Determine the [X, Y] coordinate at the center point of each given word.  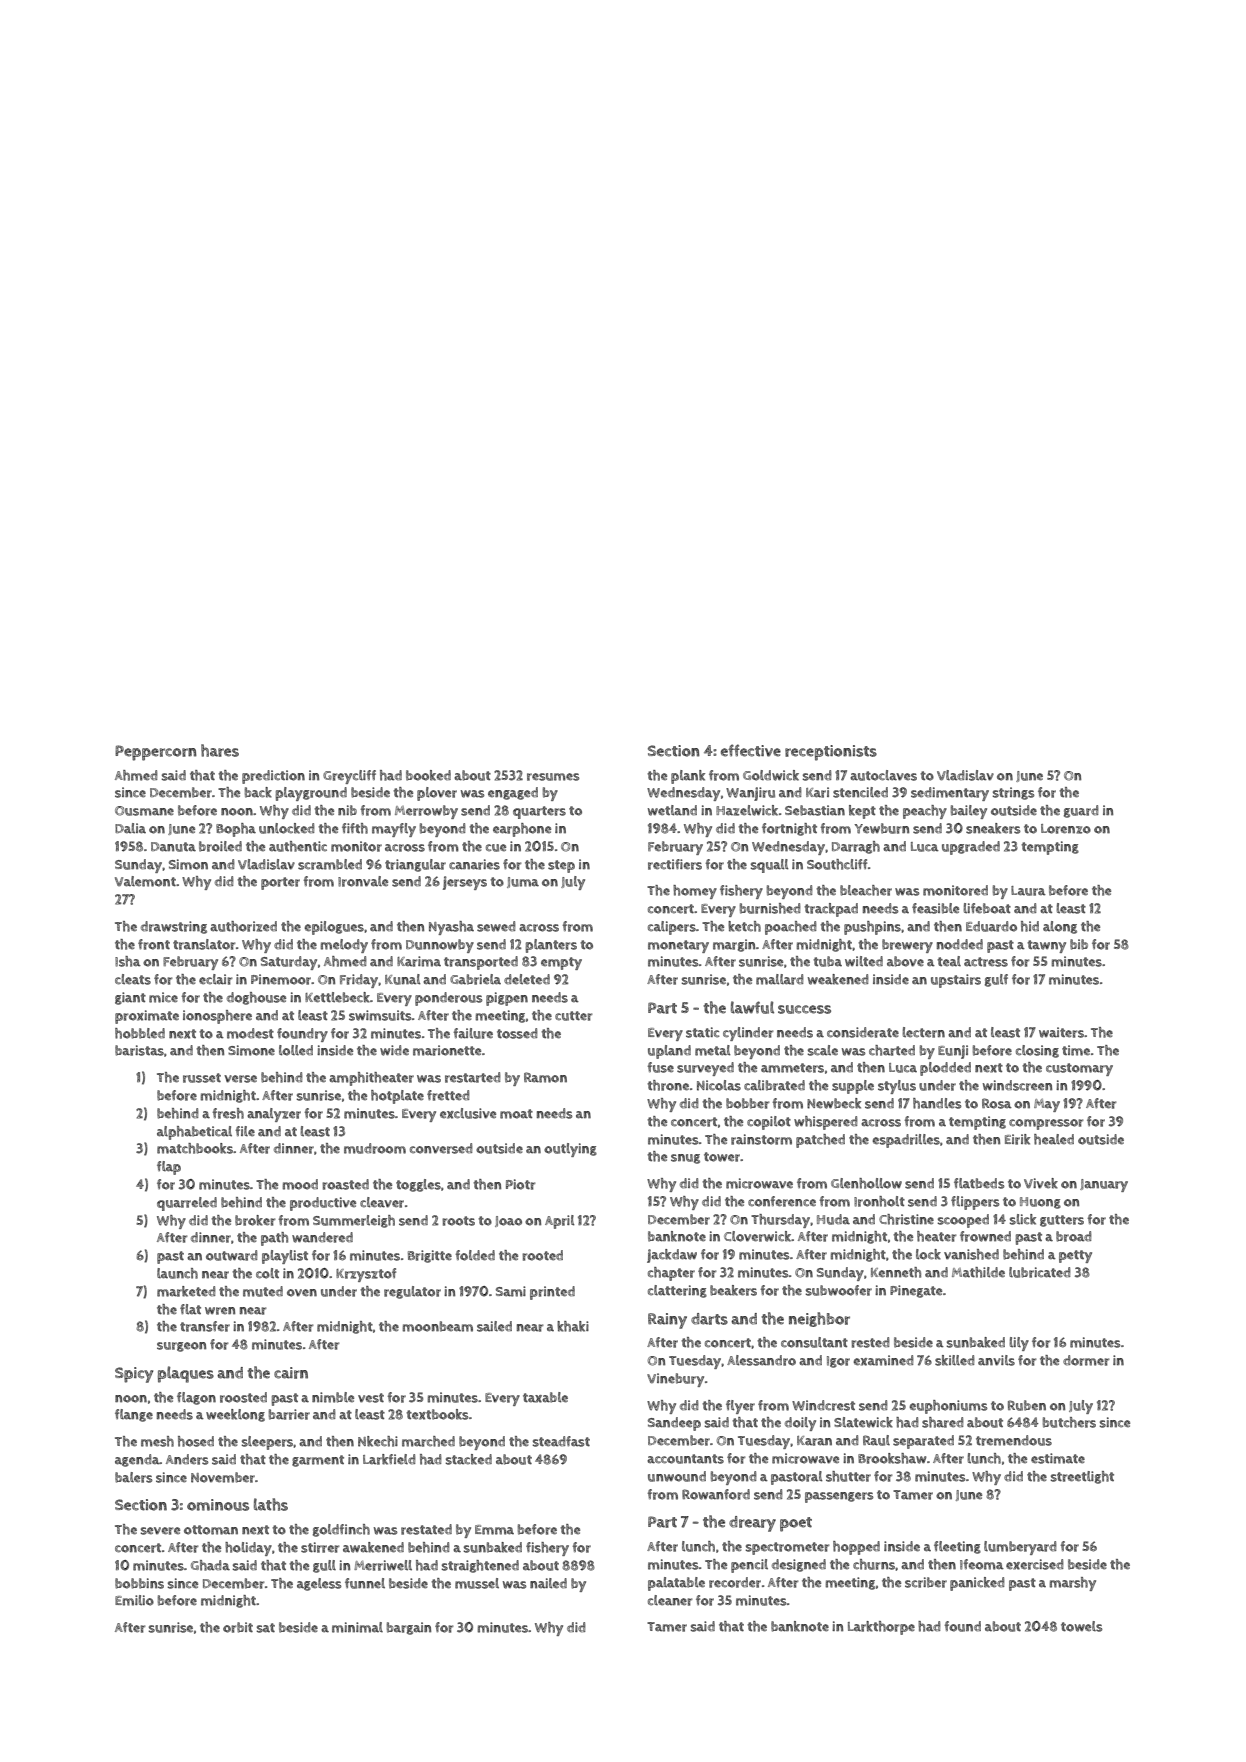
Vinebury [675, 1380]
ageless [319, 1584]
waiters [1061, 1032]
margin [734, 945]
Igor [838, 1362]
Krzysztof [366, 1275]
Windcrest [823, 1405]
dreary [752, 1524]
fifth [355, 828]
